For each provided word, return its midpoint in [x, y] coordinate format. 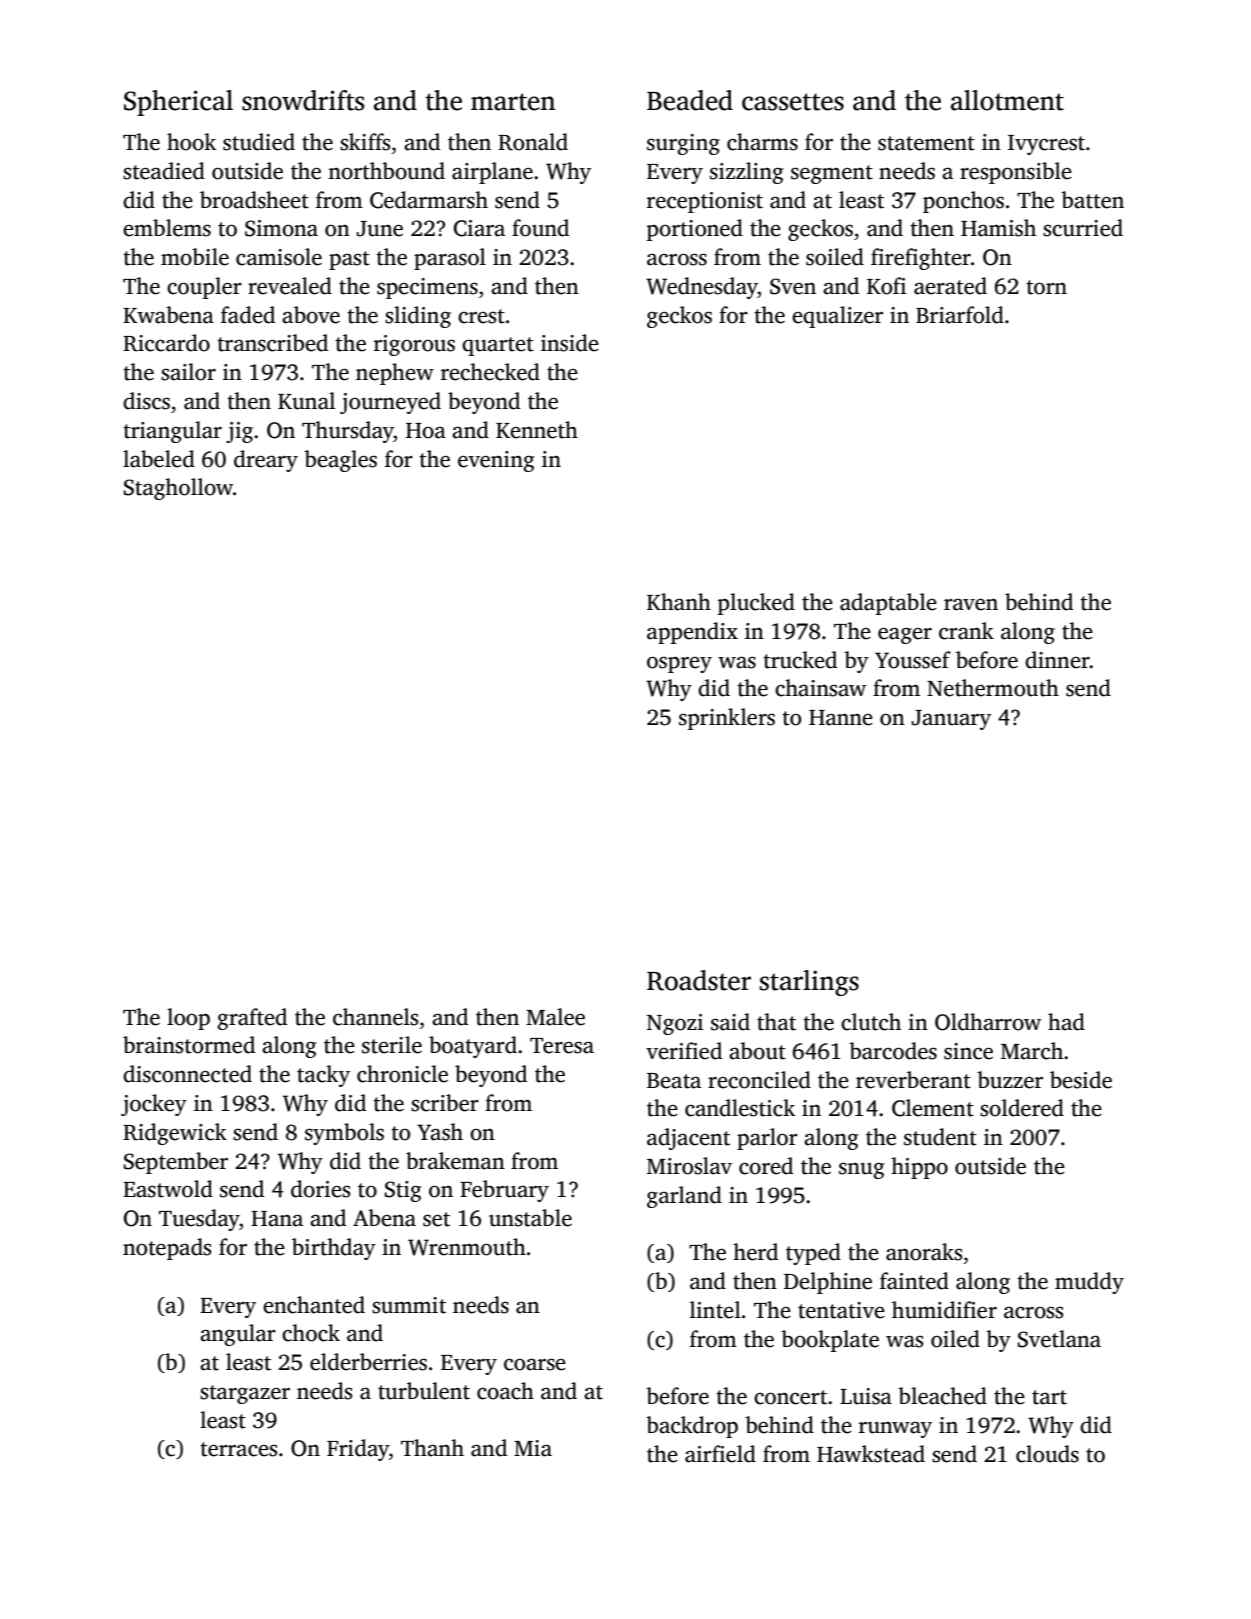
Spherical [178, 103]
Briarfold [960, 315]
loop [188, 1019]
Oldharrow [988, 1022]
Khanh [679, 602]
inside [570, 343]
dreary [266, 461]
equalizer [837, 317]
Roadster [699, 980]
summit [409, 1305]
